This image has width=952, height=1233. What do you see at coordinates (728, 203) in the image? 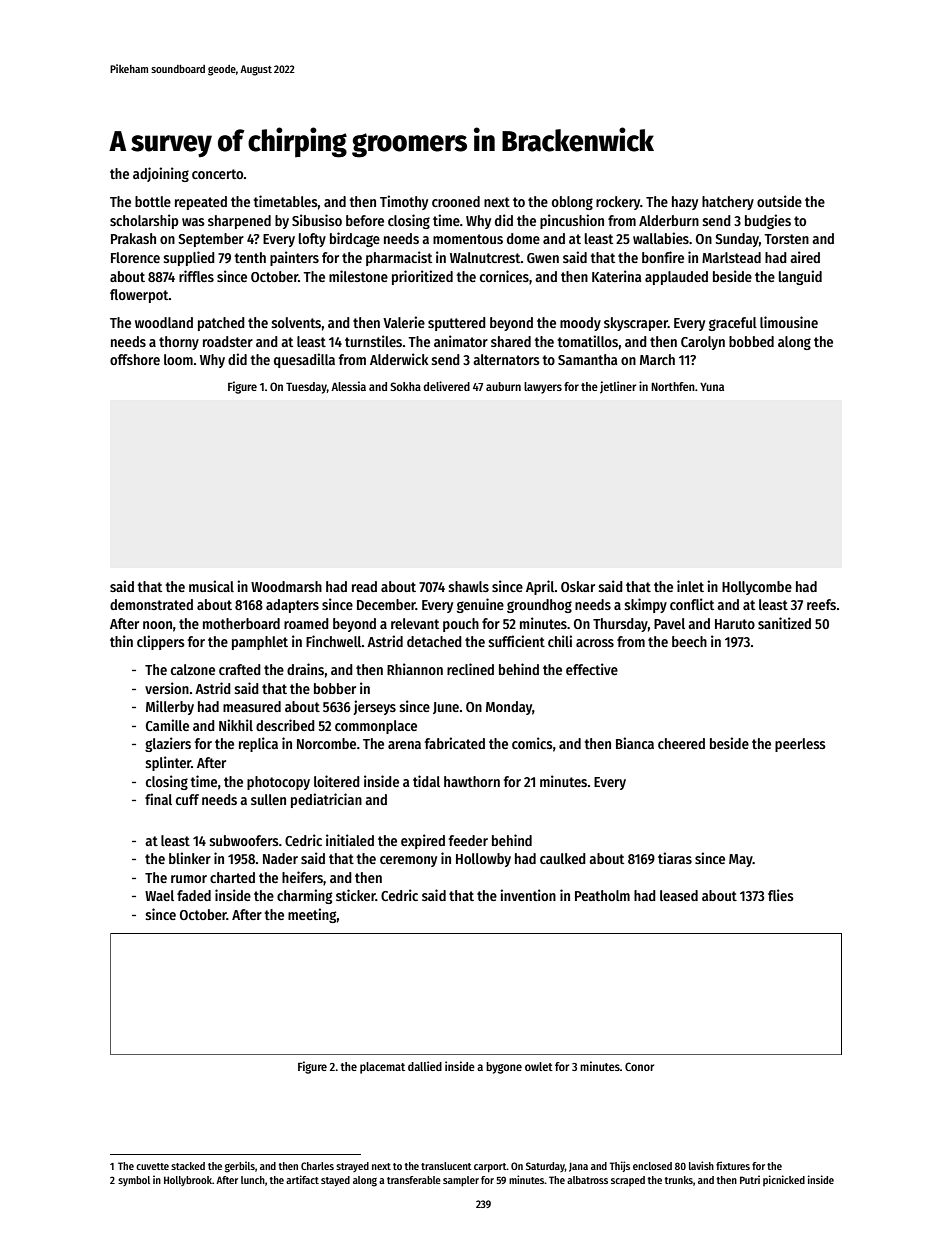
I see `hatchery` at bounding box center [728, 203].
